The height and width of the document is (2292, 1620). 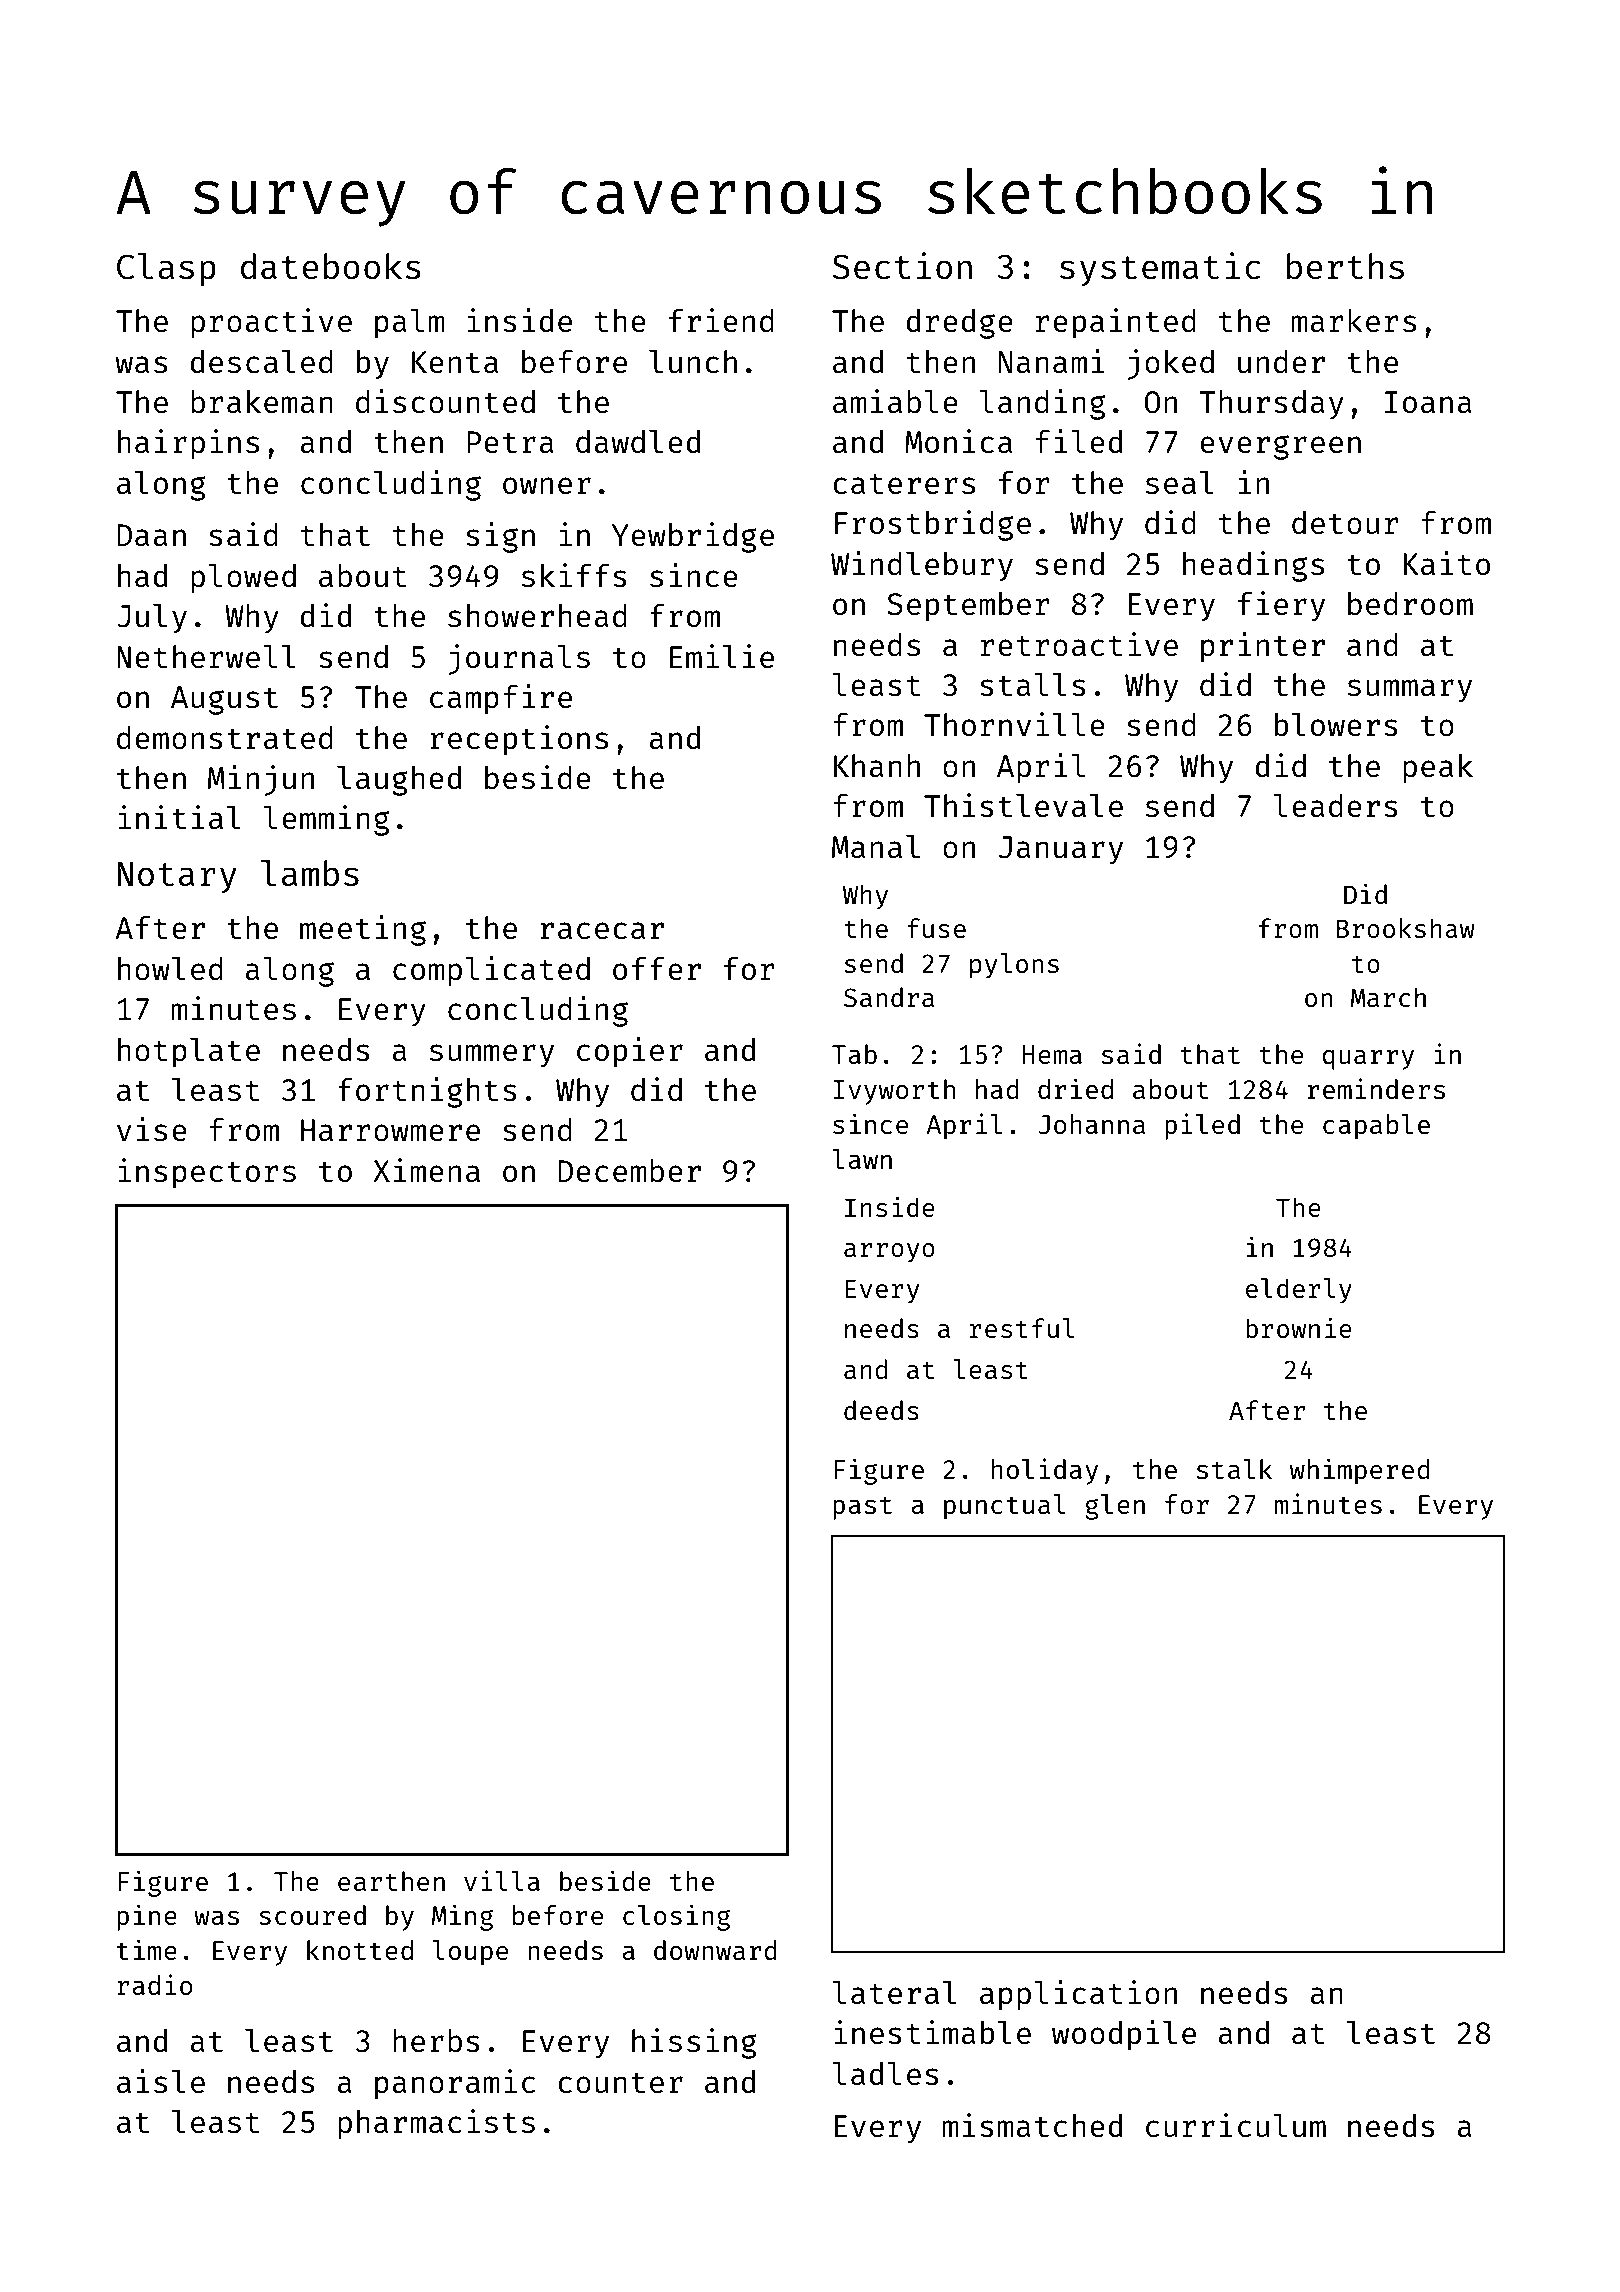 What do you see at coordinates (147, 1949) in the document?
I see `time` at bounding box center [147, 1949].
